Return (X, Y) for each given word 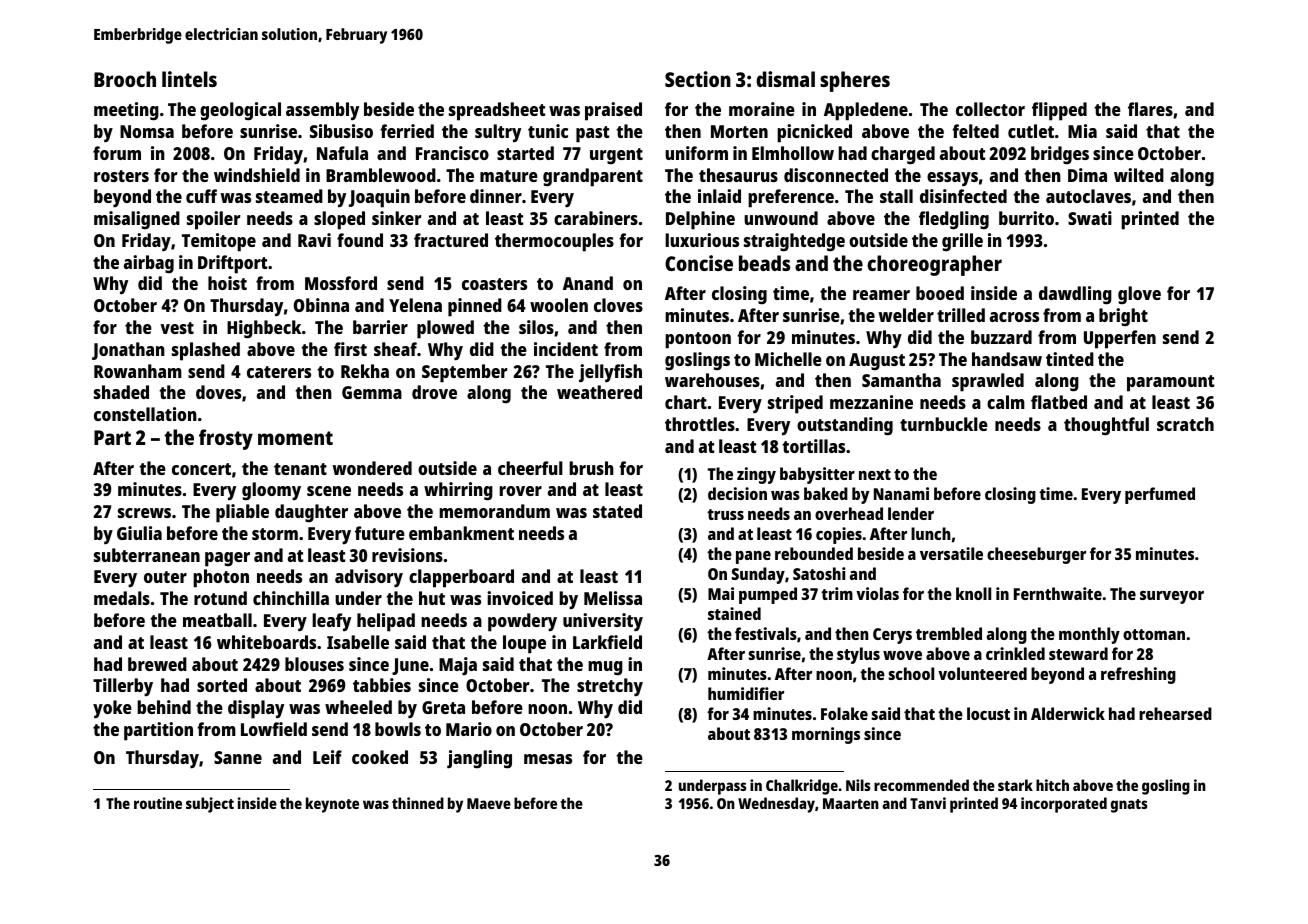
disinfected (963, 196)
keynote (332, 805)
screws (144, 513)
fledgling (954, 220)
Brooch (125, 79)
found (360, 240)
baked (826, 493)
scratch (1185, 424)
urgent (616, 156)
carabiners (596, 218)
